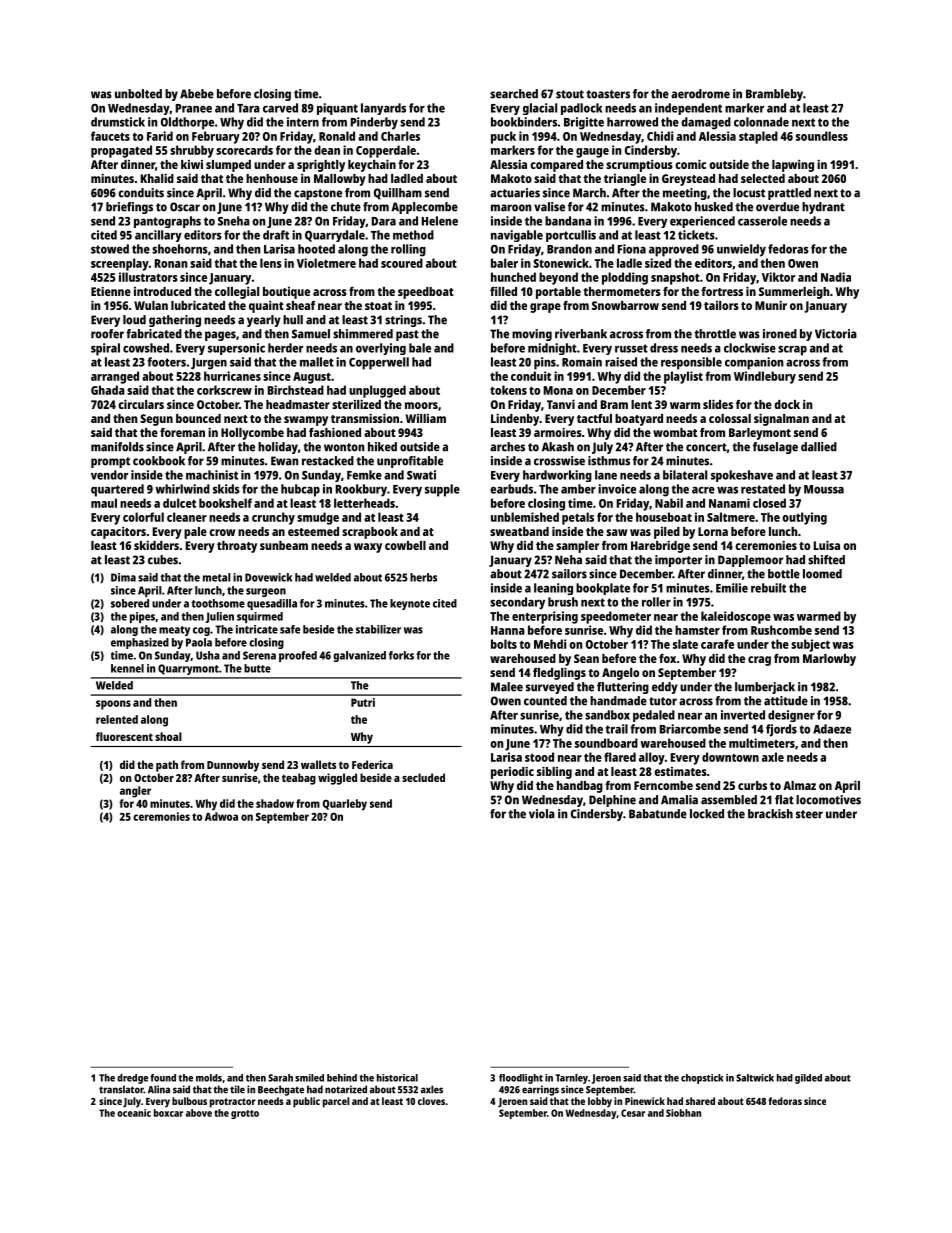 The width and height of the document is (952, 1233). What do you see at coordinates (171, 263) in the document?
I see `Ronan` at bounding box center [171, 263].
